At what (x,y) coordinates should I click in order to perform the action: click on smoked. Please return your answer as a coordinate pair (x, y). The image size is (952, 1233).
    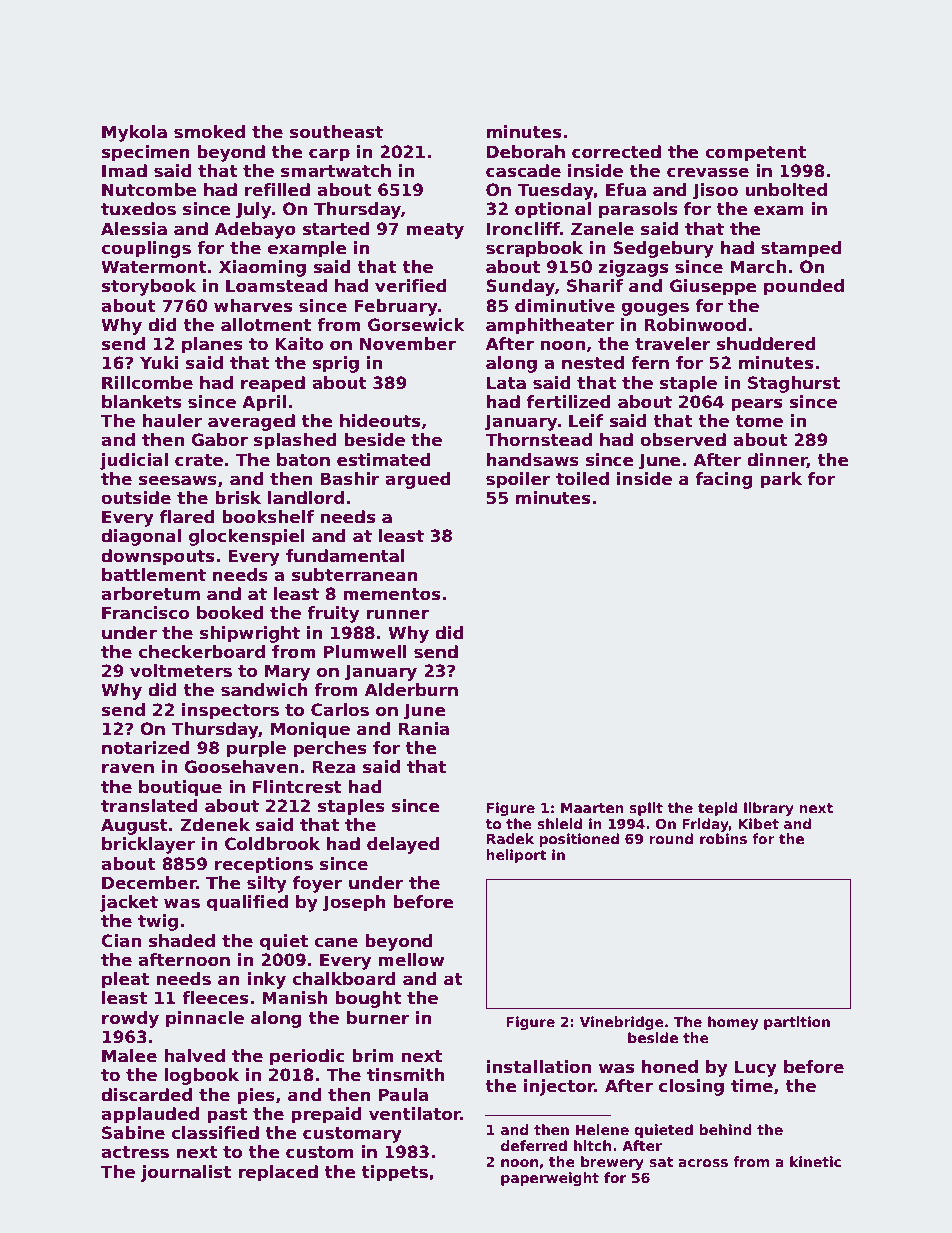
    Looking at the image, I should click on (209, 132).
